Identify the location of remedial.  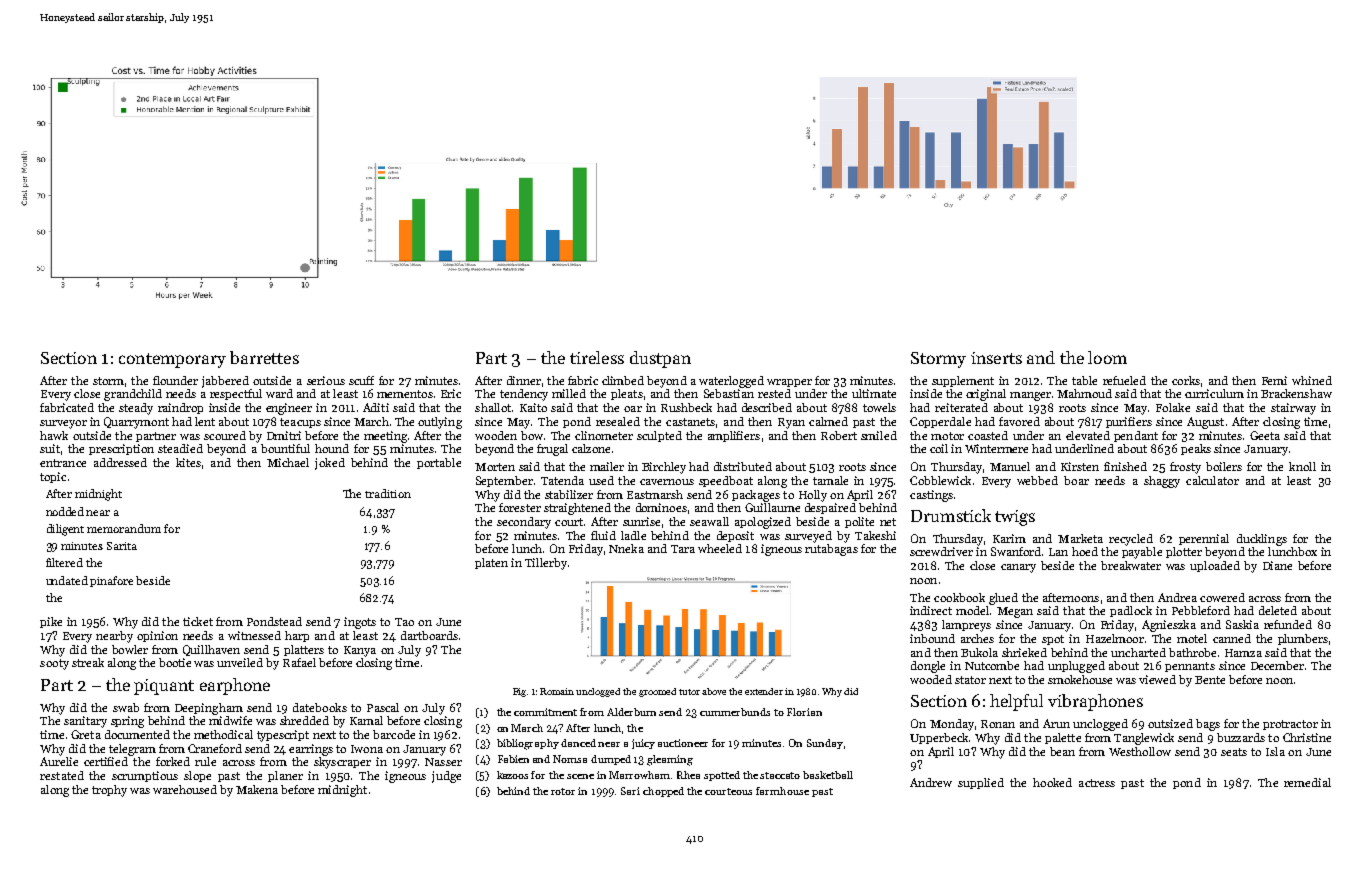
(1307, 782).
